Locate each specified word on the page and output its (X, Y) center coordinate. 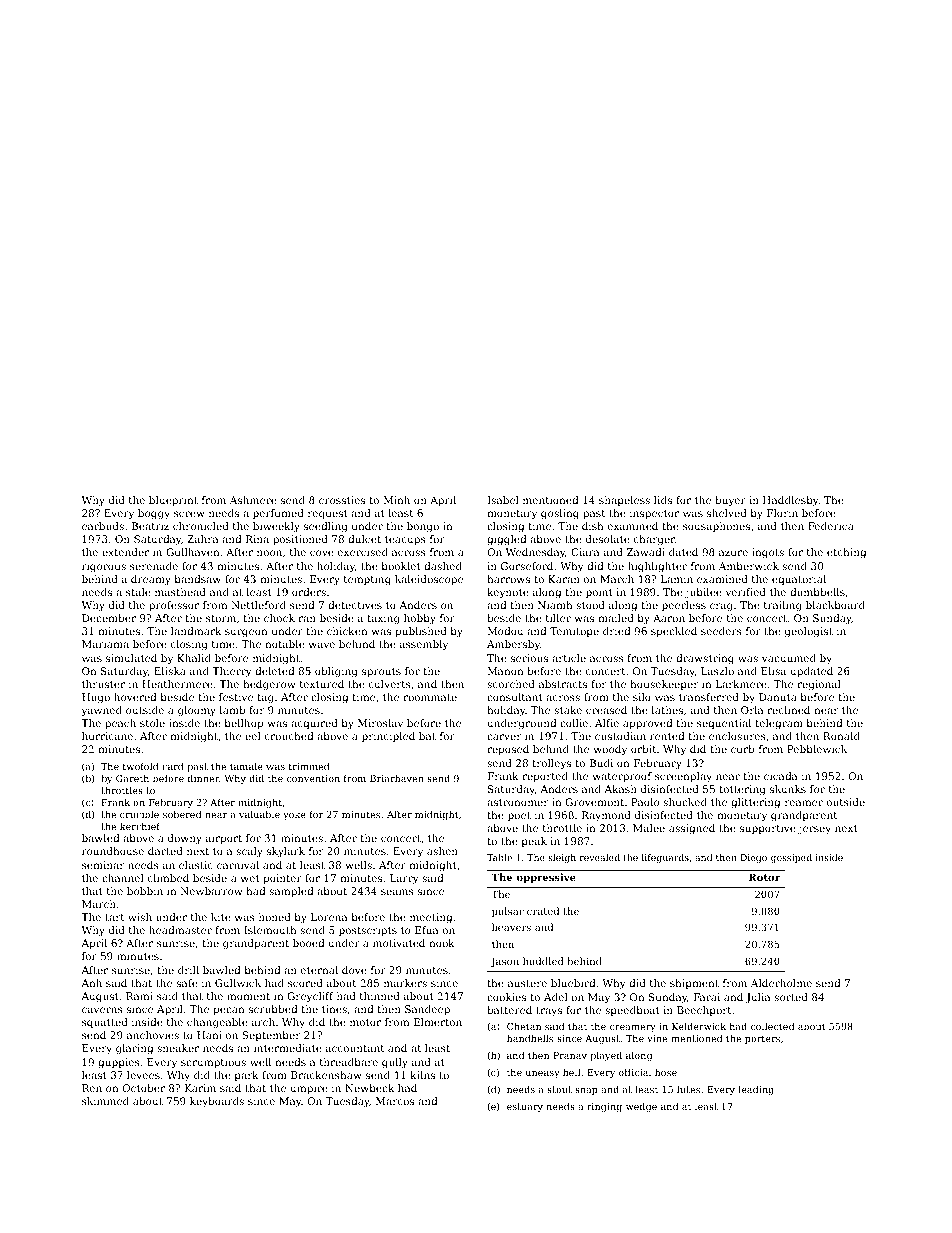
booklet (401, 566)
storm (221, 618)
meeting (431, 918)
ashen (442, 851)
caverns (102, 1010)
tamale (246, 766)
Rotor (764, 877)
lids (663, 500)
